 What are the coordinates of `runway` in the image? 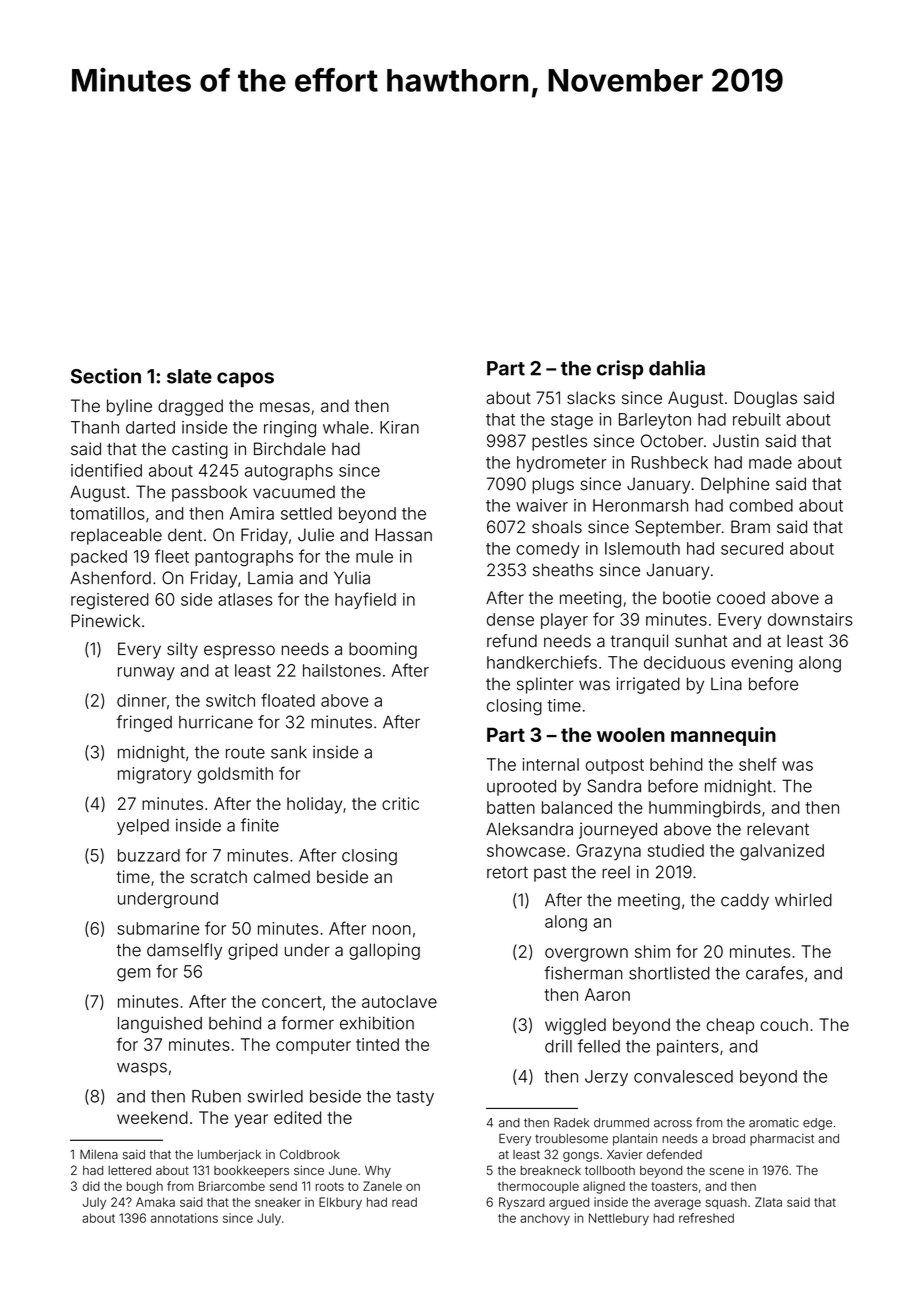 It's located at (146, 673).
